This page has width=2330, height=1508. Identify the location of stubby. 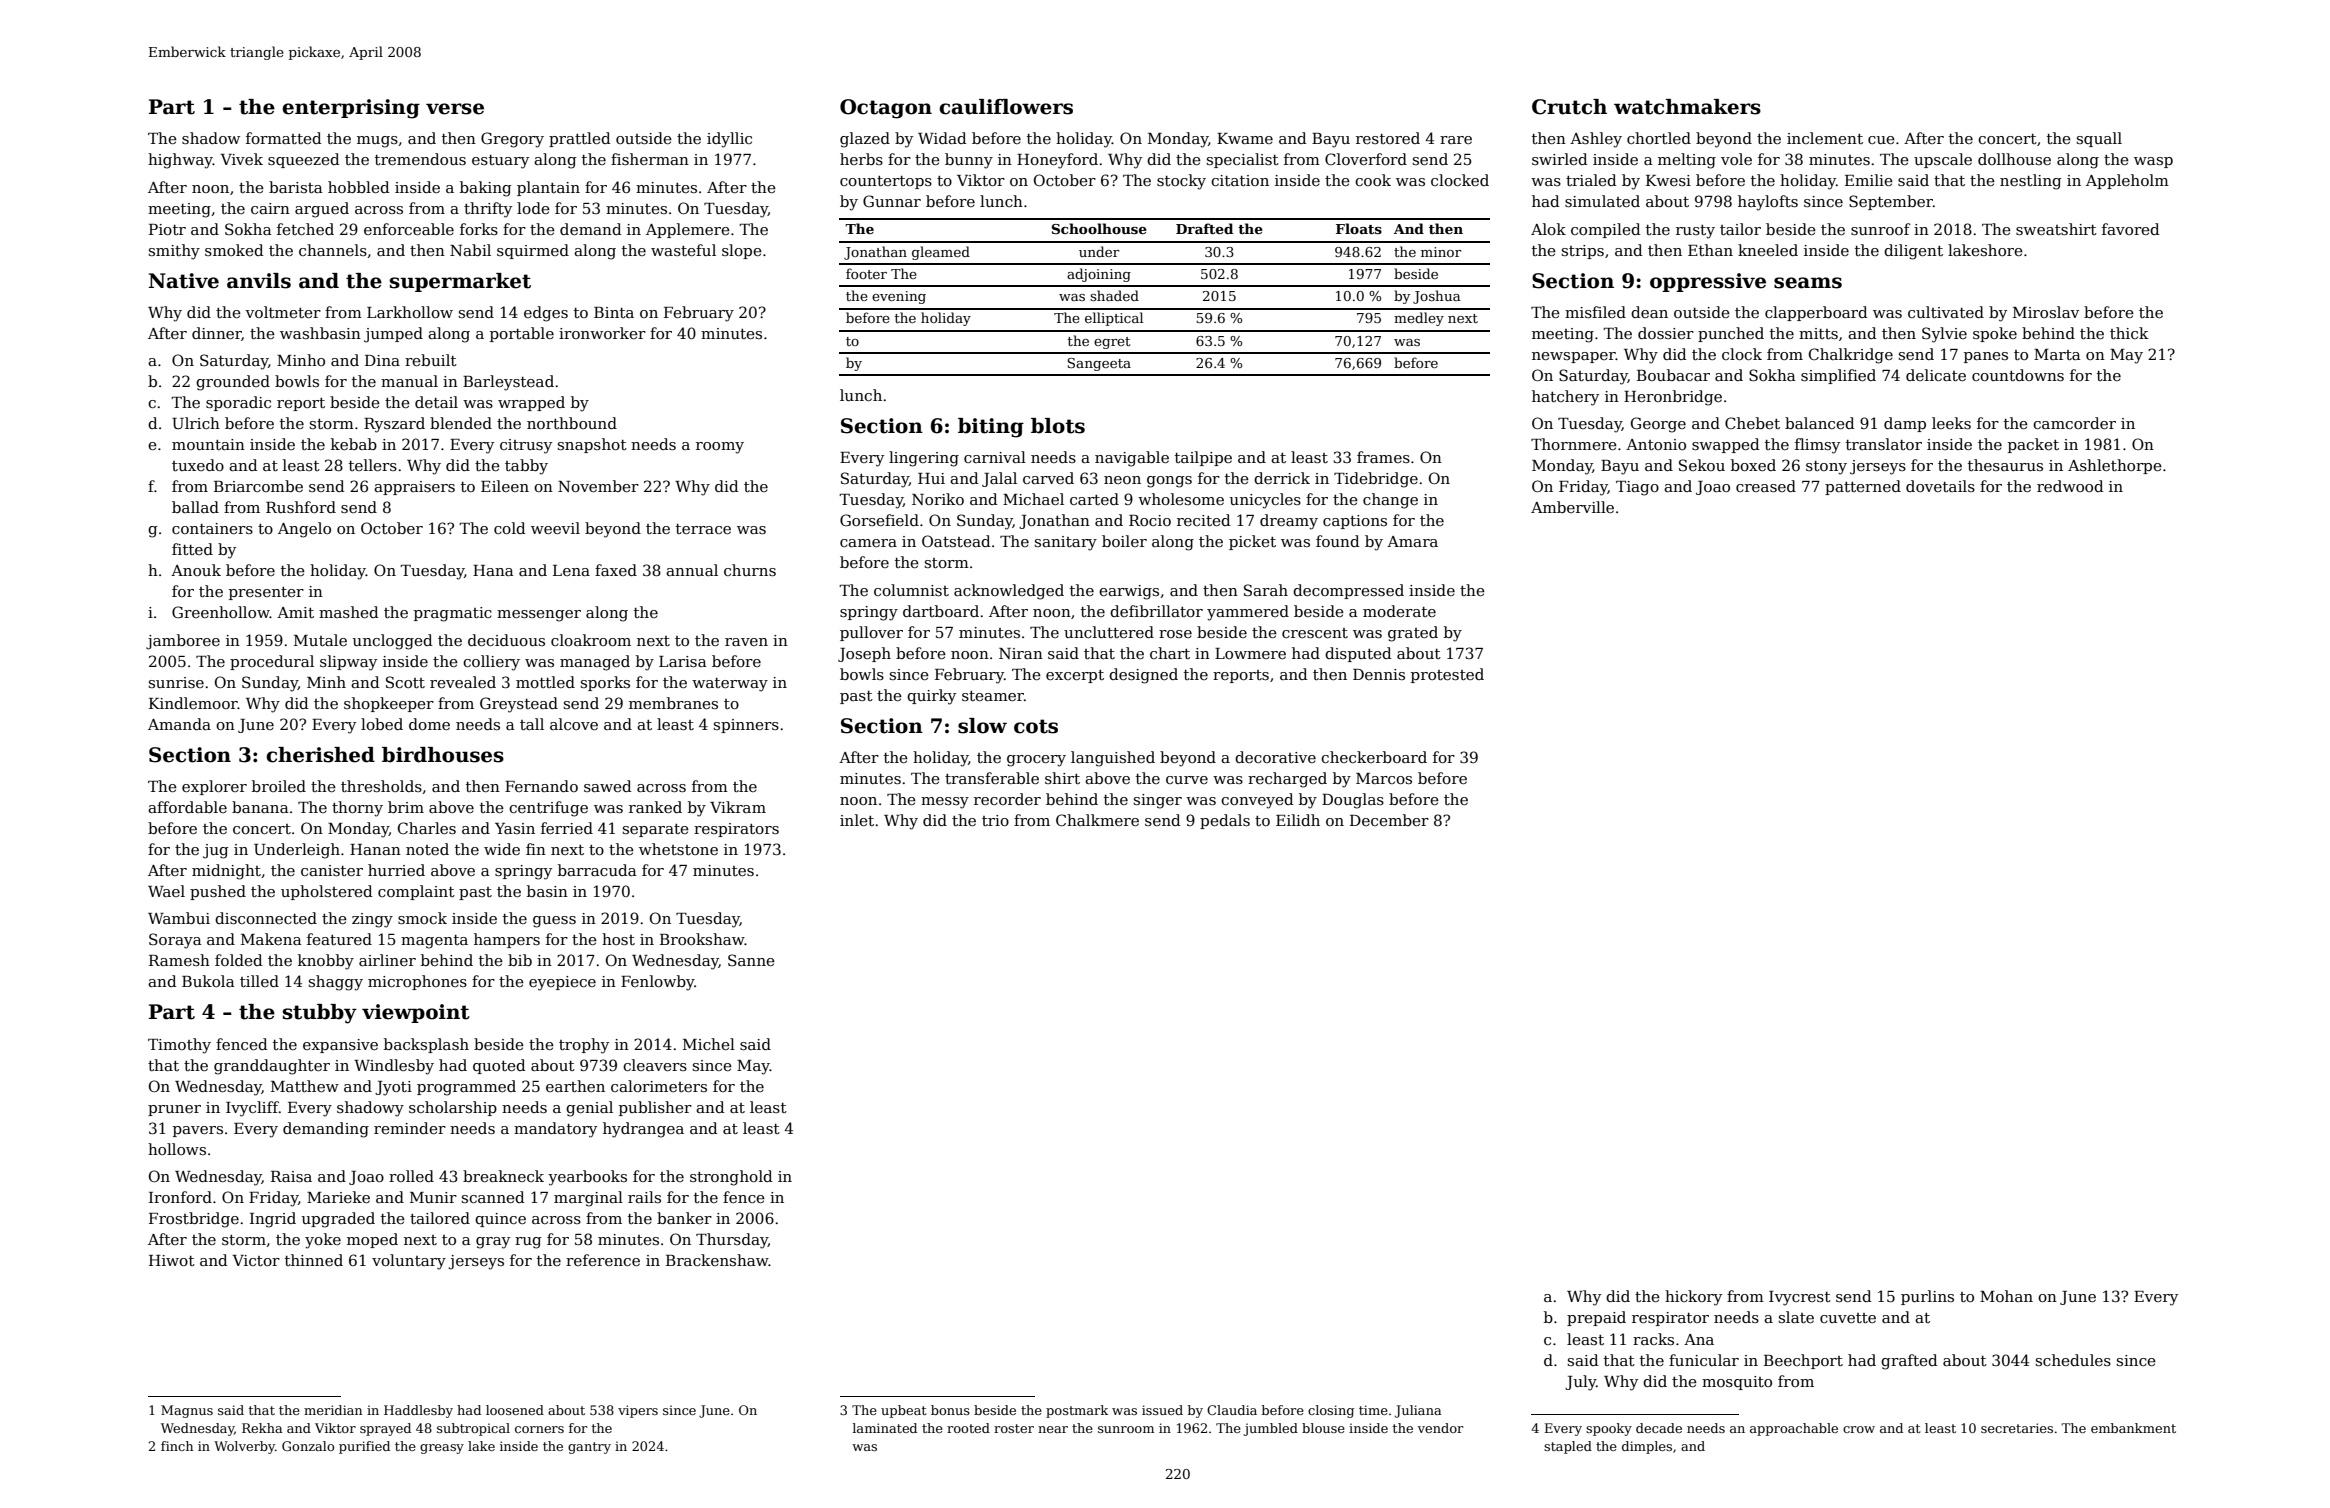
(320, 1014).
